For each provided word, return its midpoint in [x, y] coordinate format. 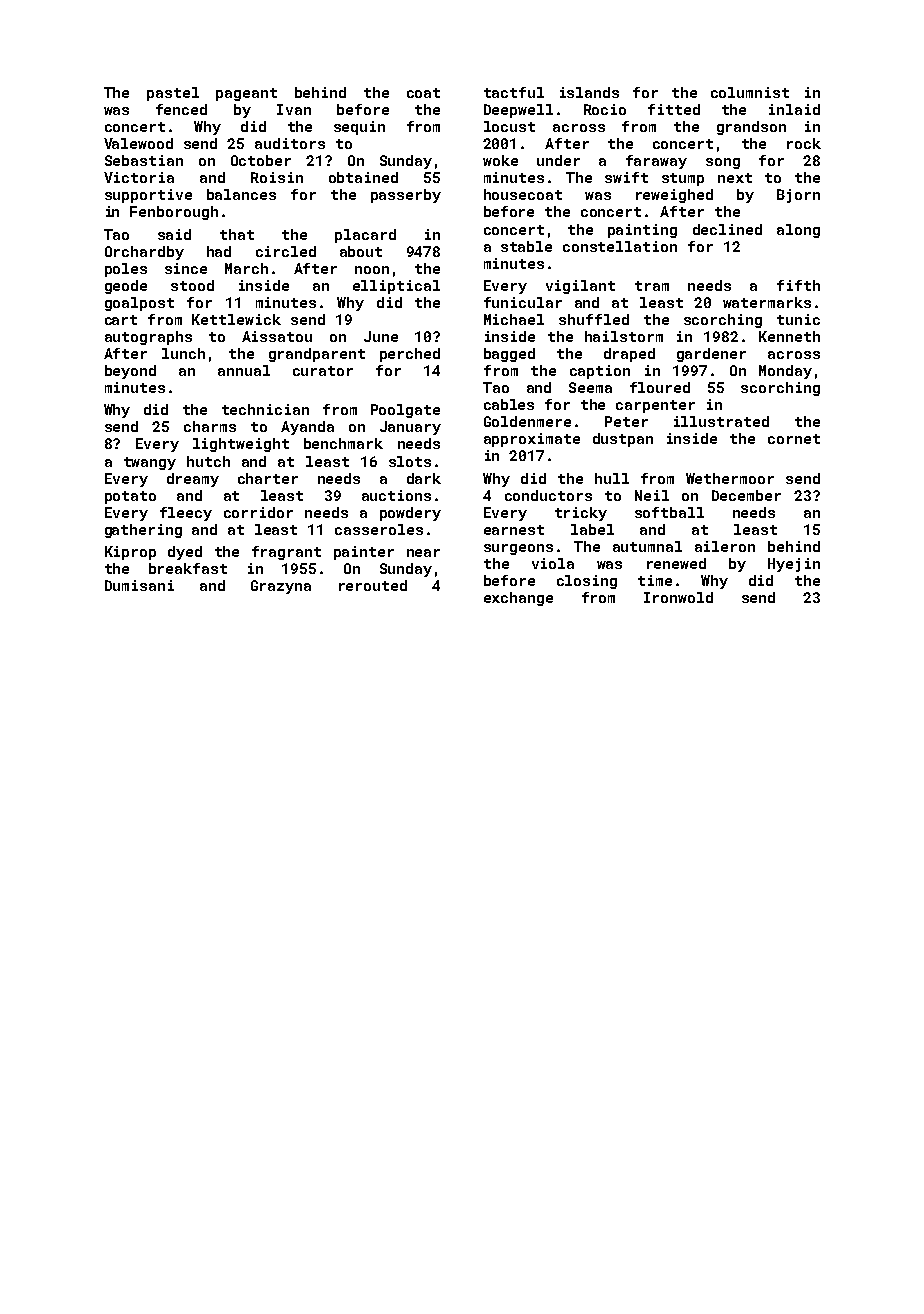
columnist [750, 92]
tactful [514, 92]
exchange [518, 599]
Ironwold [678, 597]
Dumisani [139, 585]
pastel [173, 94]
